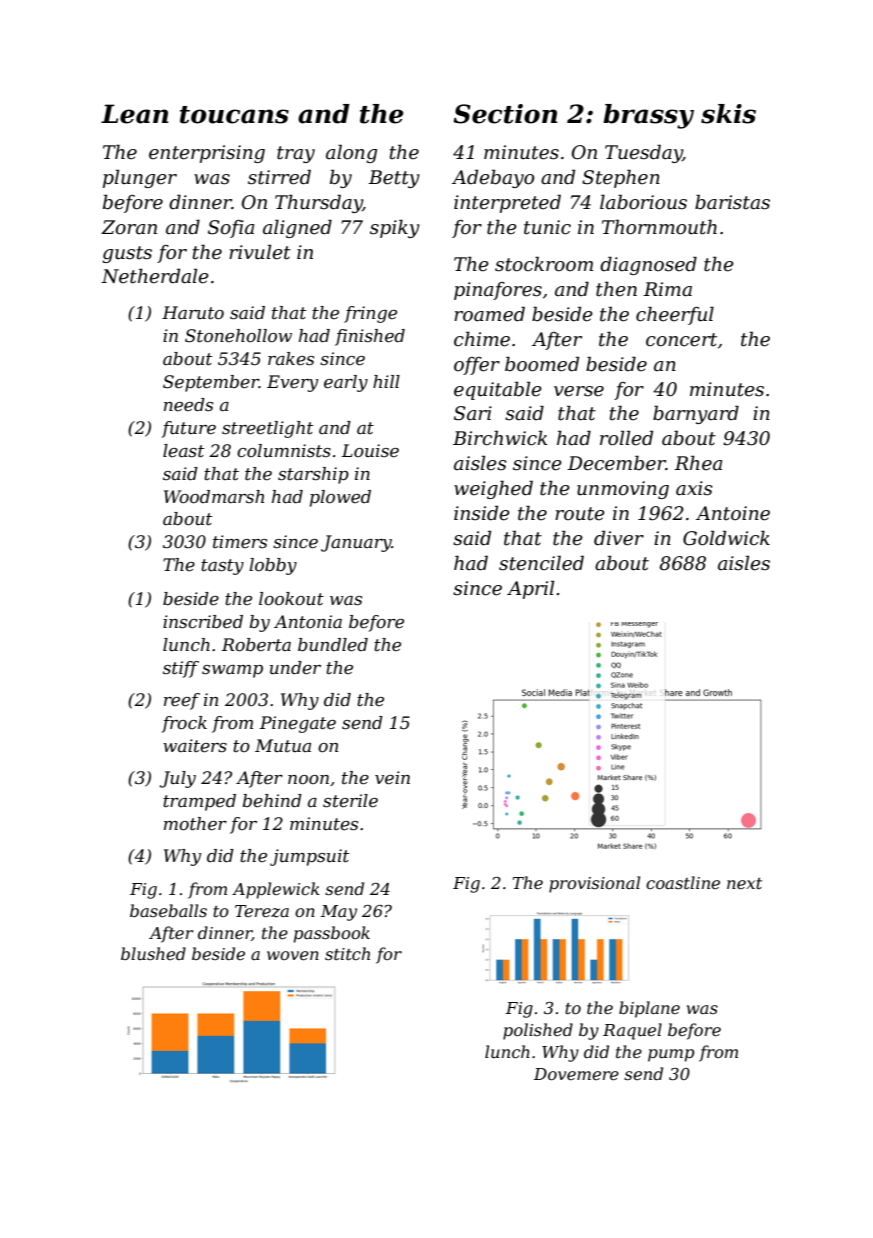 The image size is (873, 1238). I want to click on skis, so click(728, 114).
